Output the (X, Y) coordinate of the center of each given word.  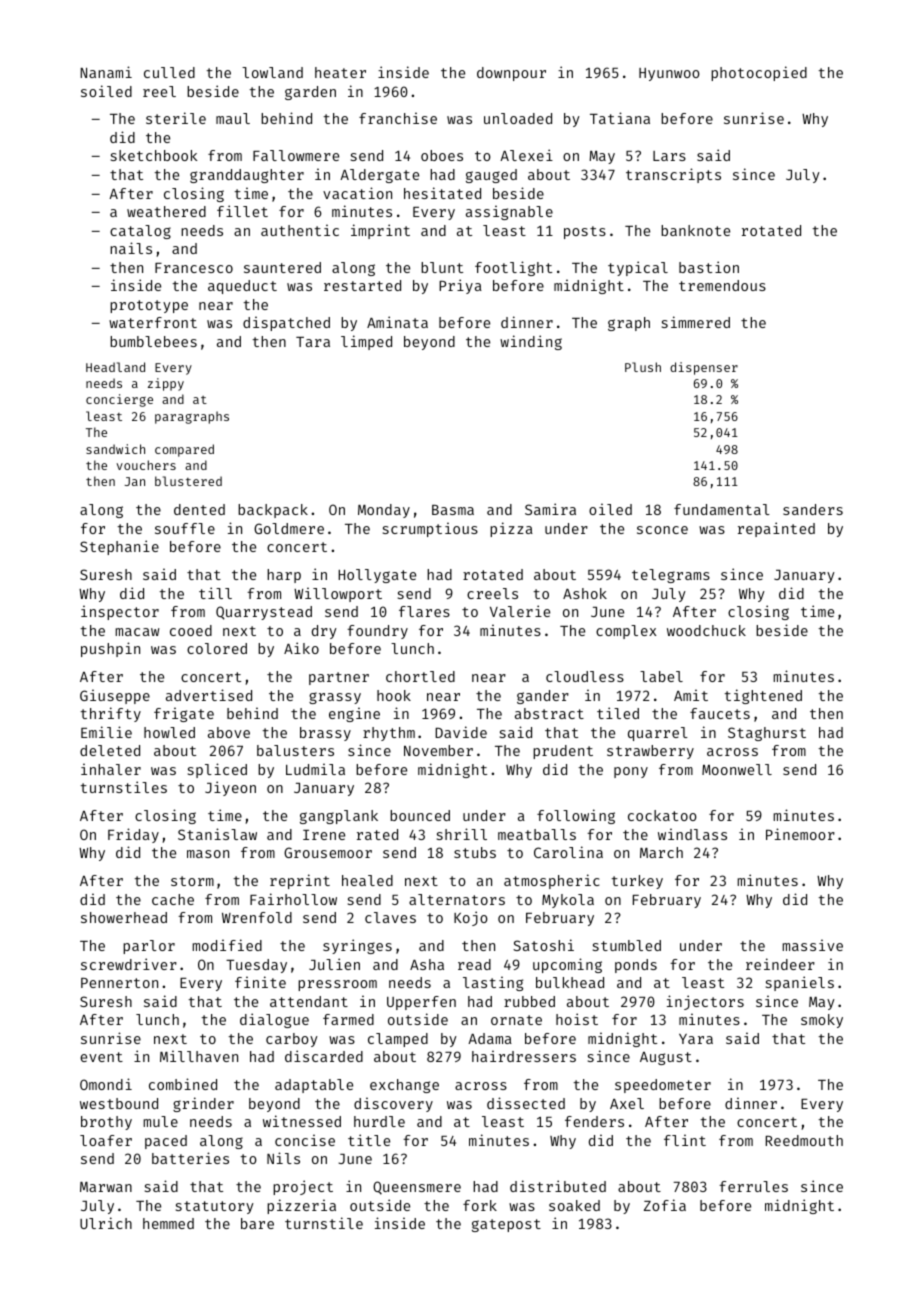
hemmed (168, 1223)
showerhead (124, 917)
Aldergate (379, 176)
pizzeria (301, 1206)
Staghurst (767, 734)
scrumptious (430, 529)
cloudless (585, 676)
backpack (273, 511)
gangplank (339, 817)
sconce (662, 530)
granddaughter (247, 176)
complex (626, 632)
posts (585, 232)
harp (284, 576)
